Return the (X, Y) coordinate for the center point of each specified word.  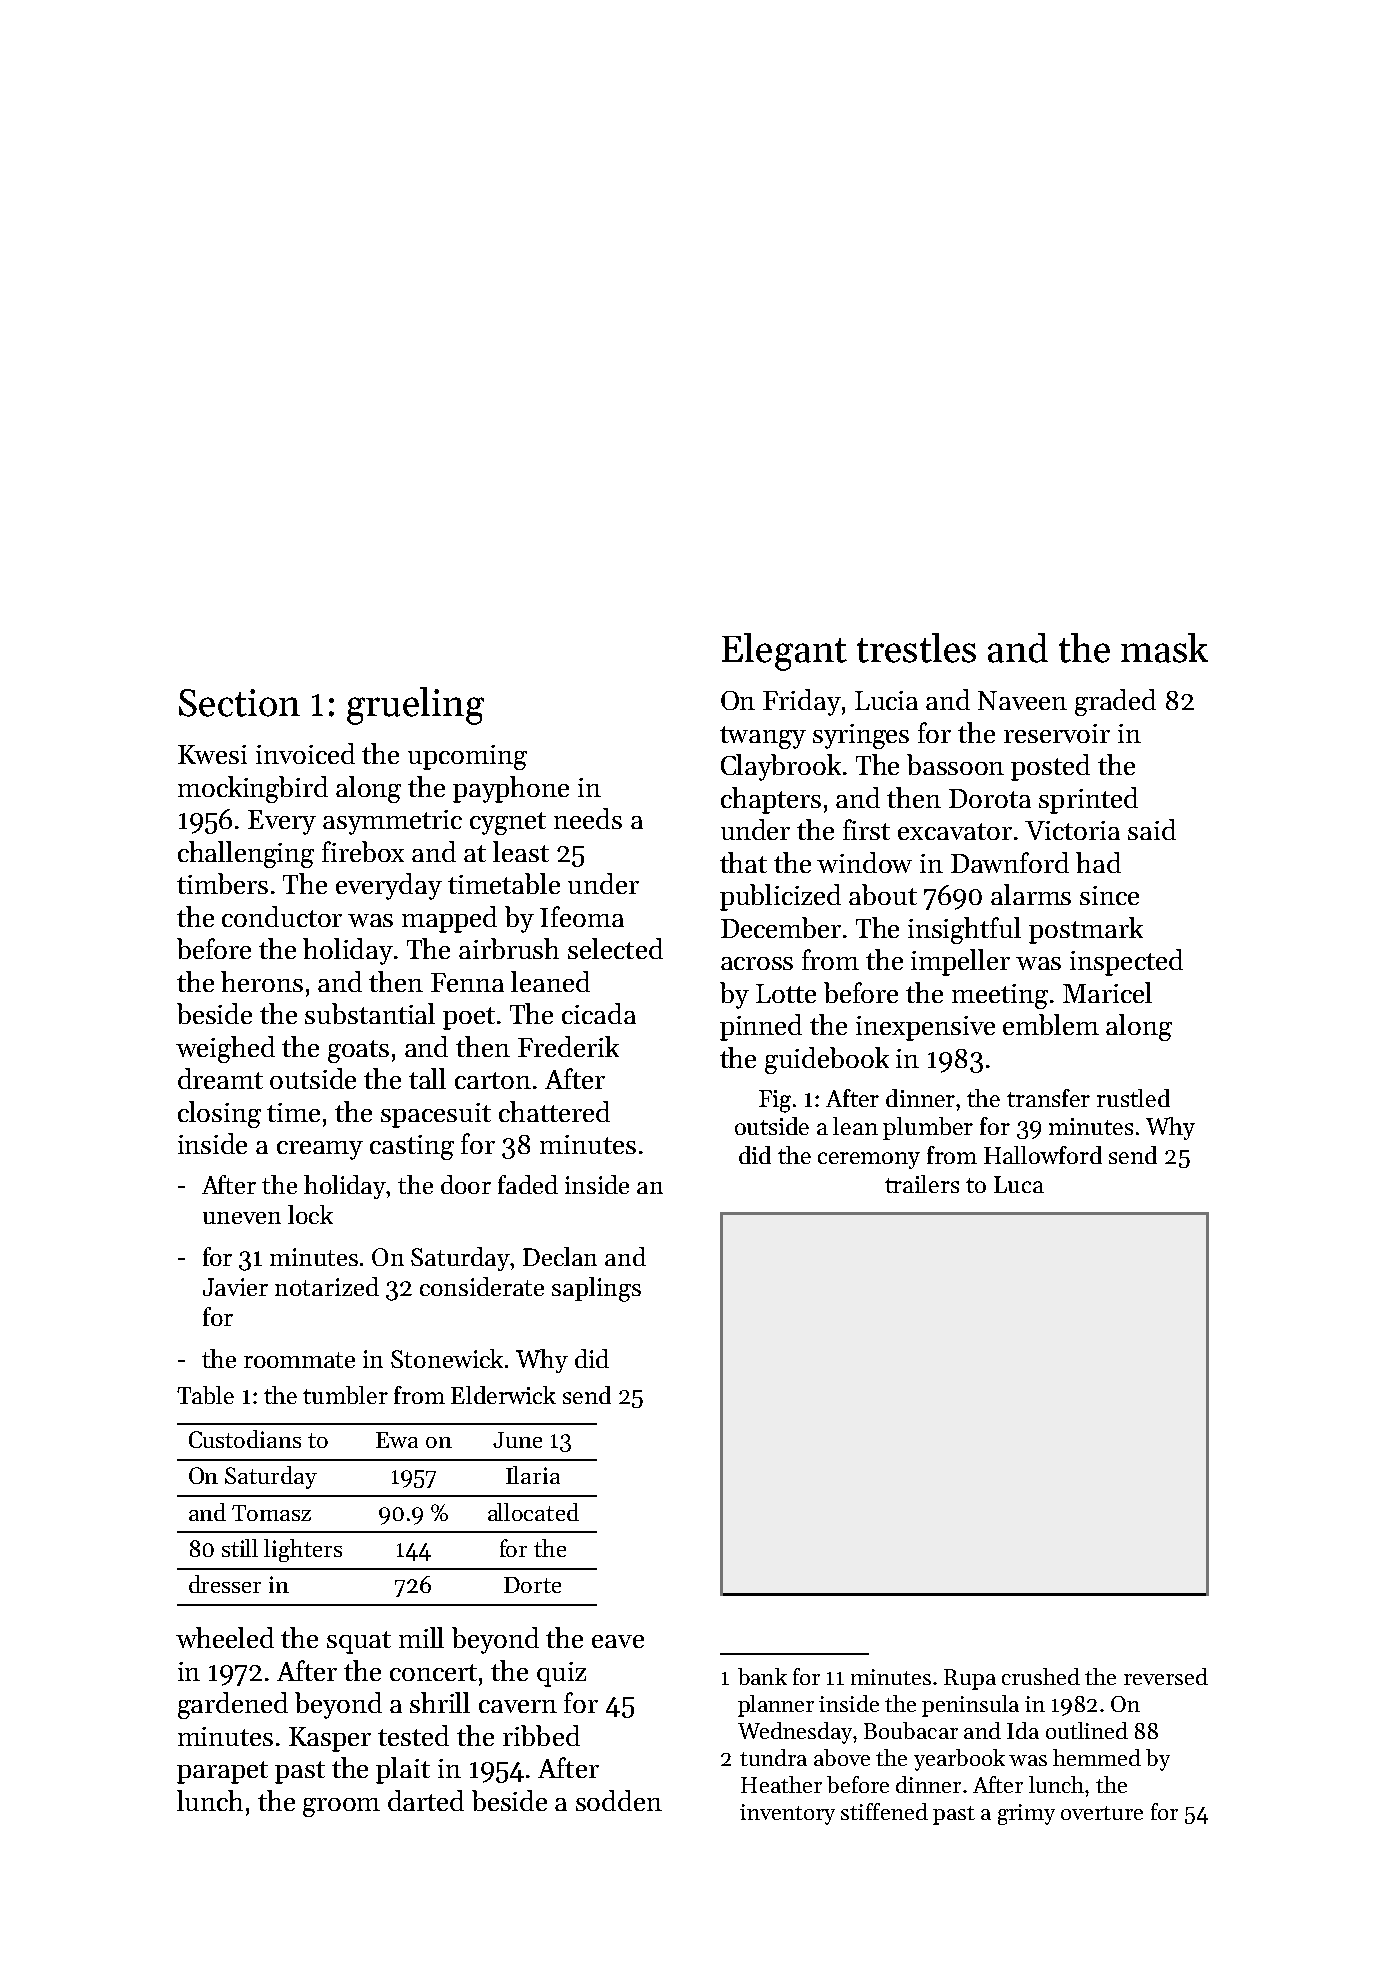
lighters (303, 1550)
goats (358, 1051)
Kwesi (212, 754)
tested (413, 1735)
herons (262, 981)
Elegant (784, 652)
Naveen (1022, 700)
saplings (596, 1289)
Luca (1019, 1184)
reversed (1166, 1676)
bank (762, 1676)
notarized (327, 1286)
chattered (554, 1111)
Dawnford (1010, 862)
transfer (1048, 1098)
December (781, 927)
